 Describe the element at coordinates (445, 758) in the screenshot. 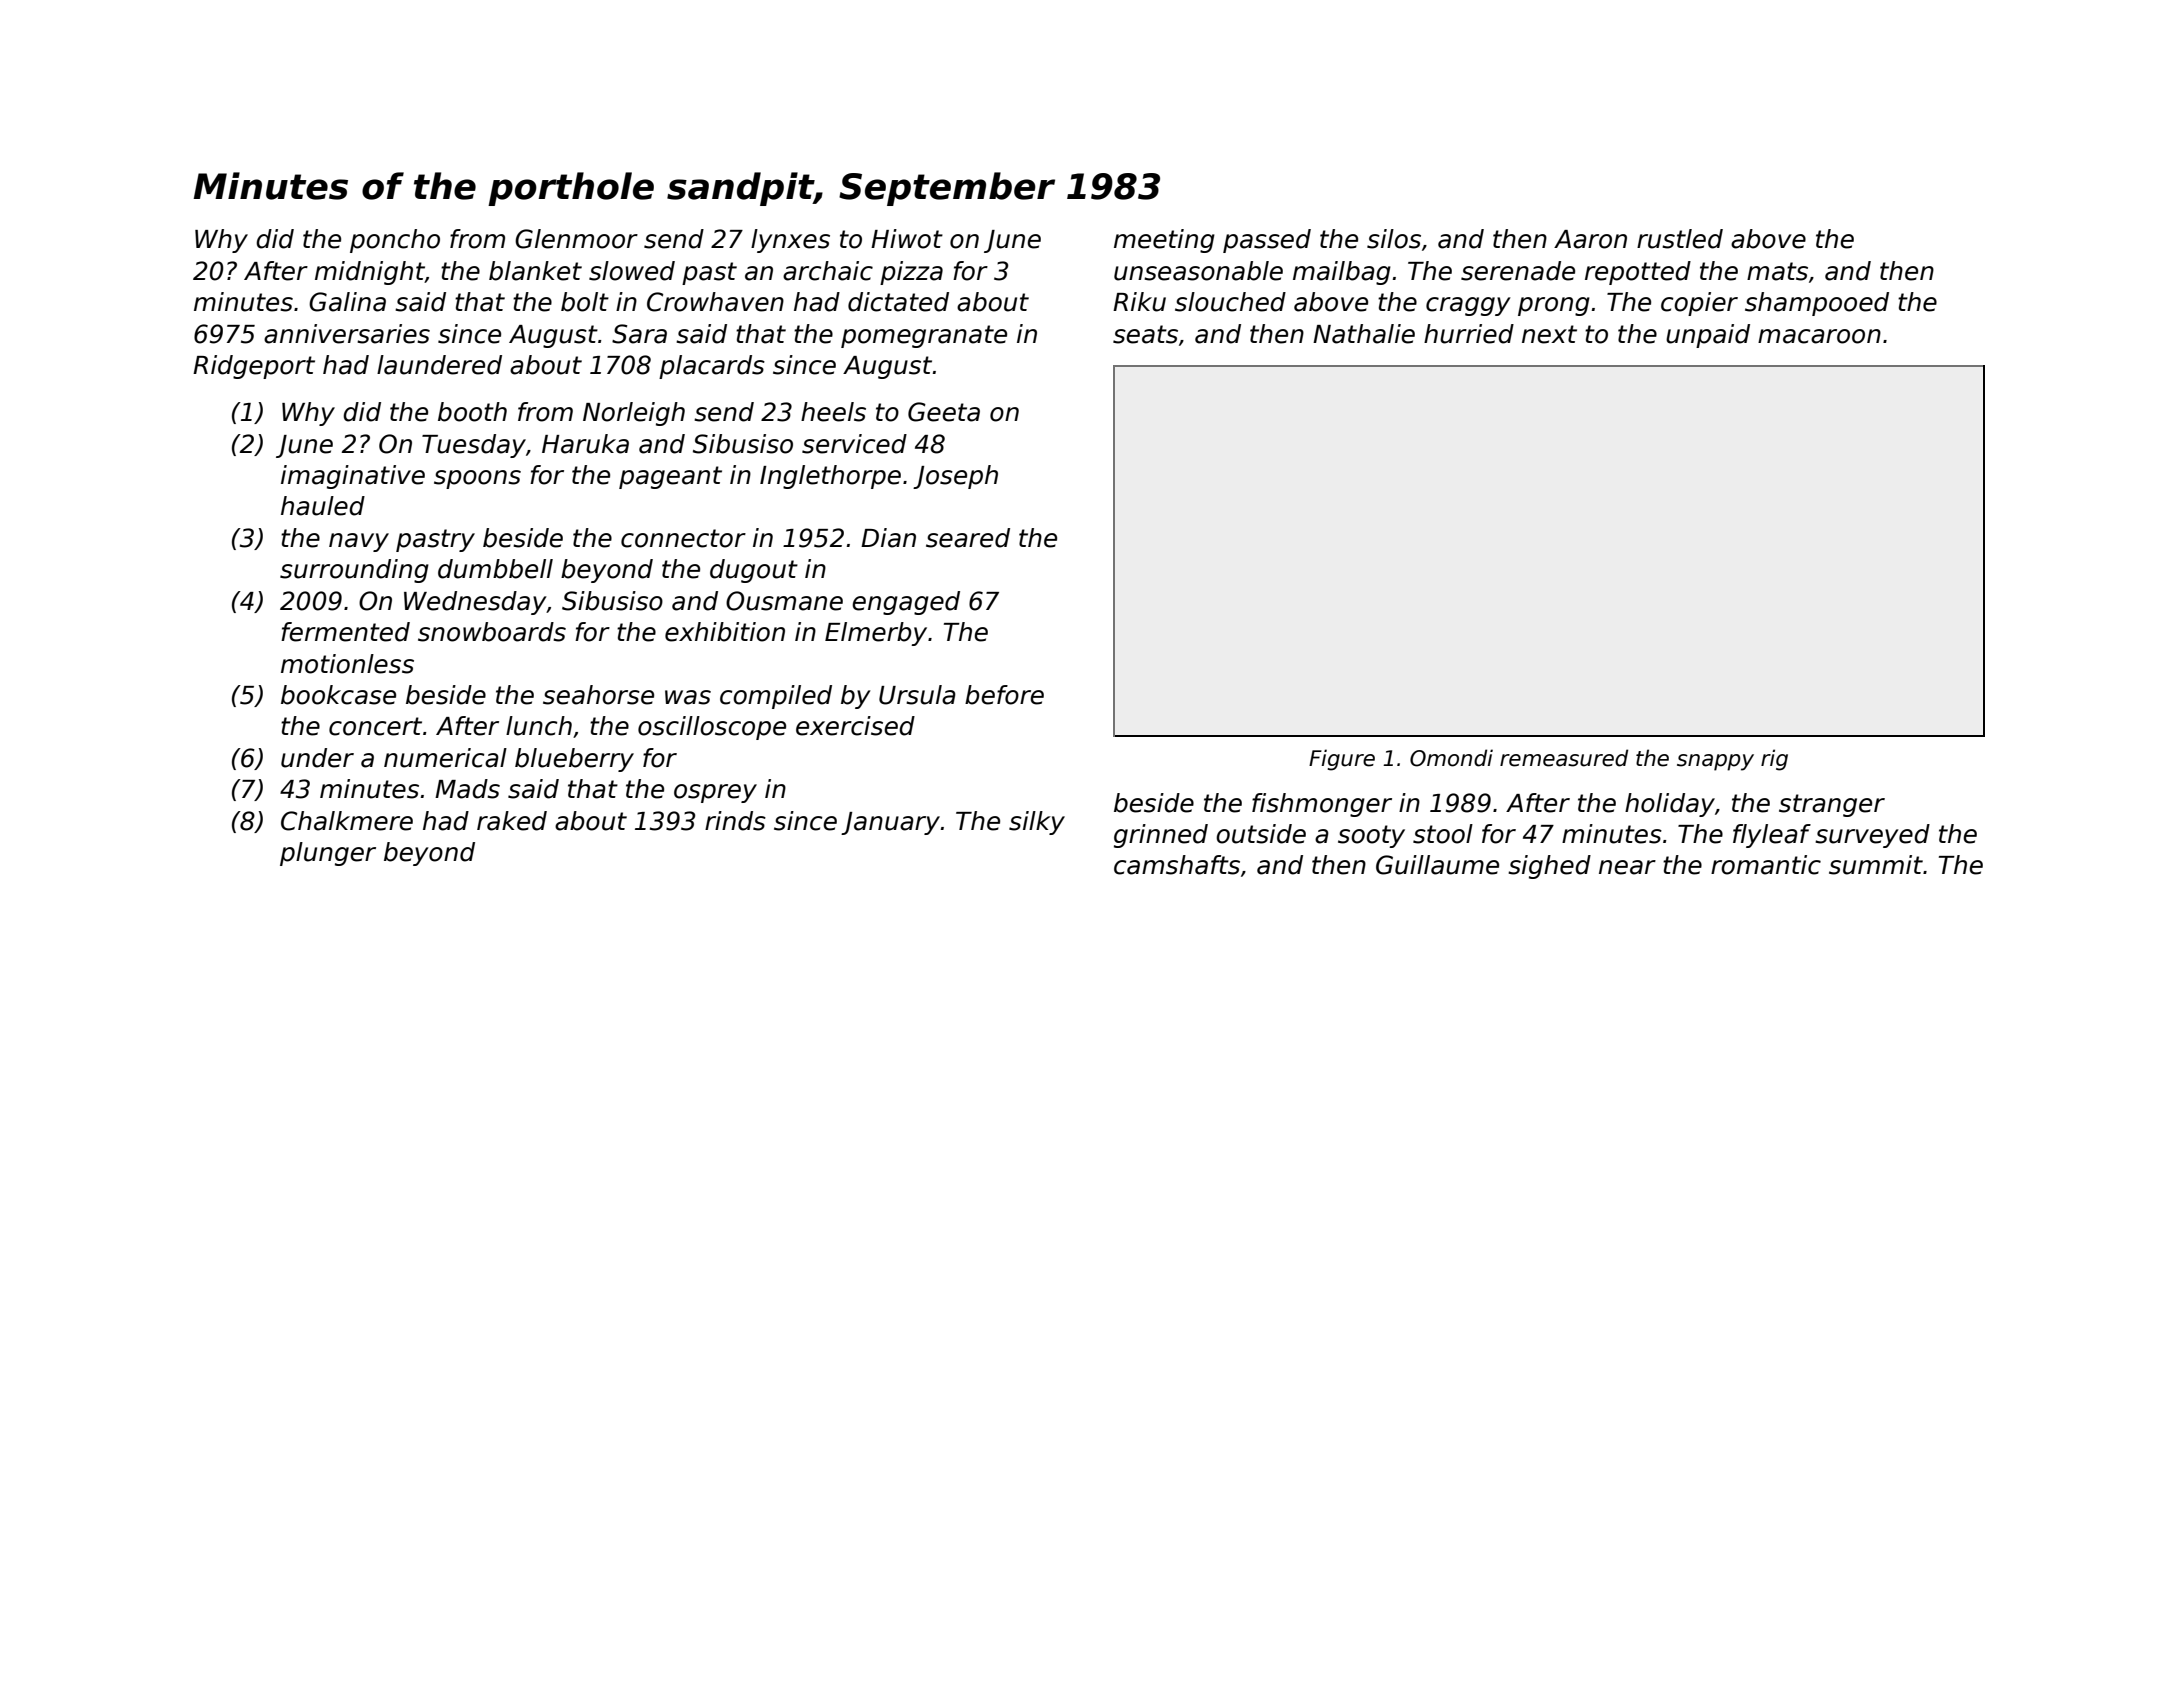

I see `numerical` at that location.
